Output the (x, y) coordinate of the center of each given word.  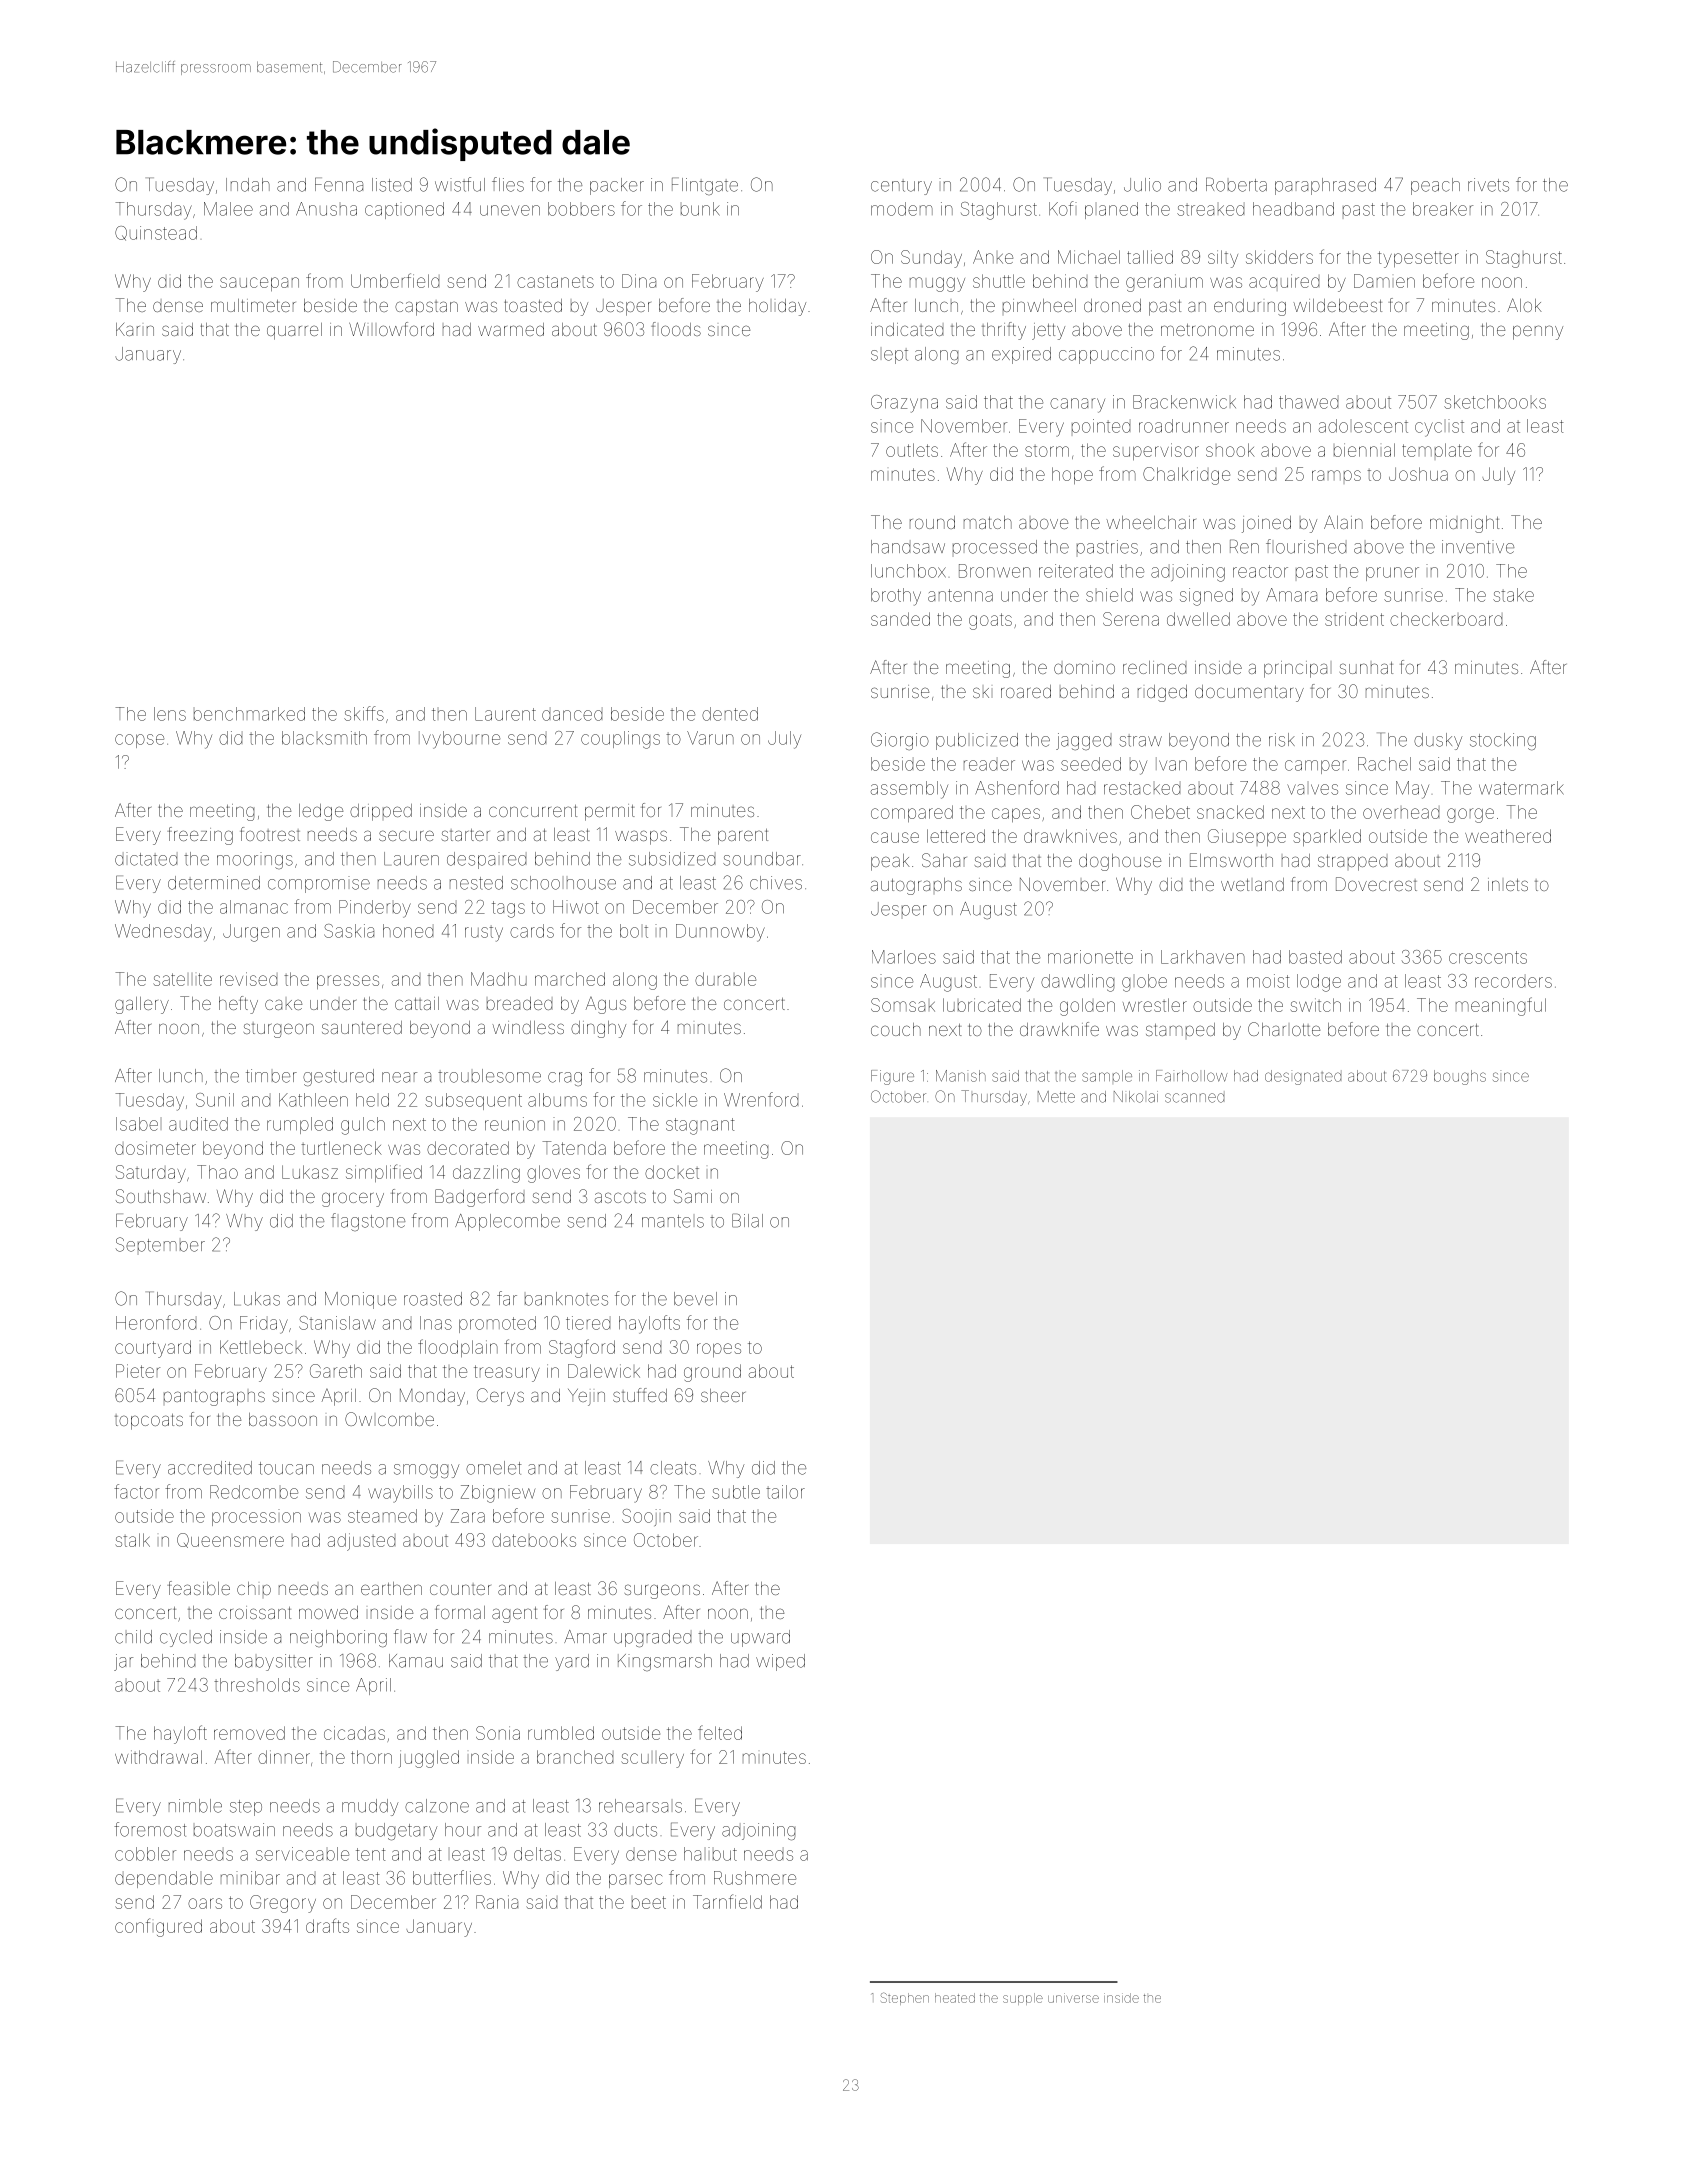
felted (720, 1732)
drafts (327, 1925)
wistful (460, 184)
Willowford (391, 329)
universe (1073, 1998)
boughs (1460, 1077)
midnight (1464, 524)
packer (617, 186)
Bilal (747, 1220)
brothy (896, 597)
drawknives (1070, 836)
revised (248, 979)
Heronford (156, 1322)
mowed (328, 1612)
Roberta (1236, 184)
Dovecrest (1376, 884)
